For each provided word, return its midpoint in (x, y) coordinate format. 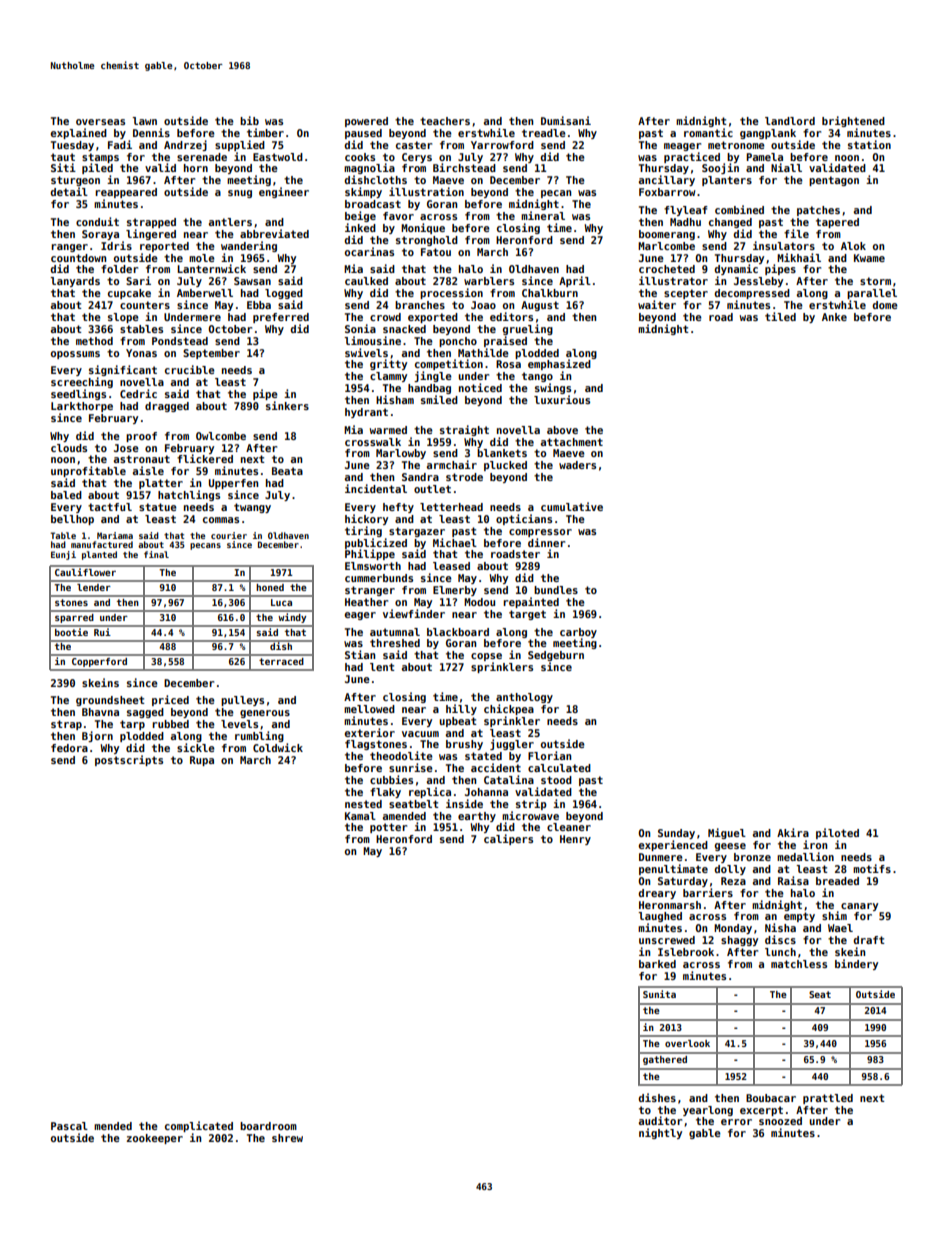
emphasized (559, 364)
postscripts (129, 760)
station (869, 144)
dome (885, 305)
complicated (199, 1126)
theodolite (401, 755)
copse (486, 657)
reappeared (126, 193)
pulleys (242, 701)
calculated (559, 768)
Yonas (141, 353)
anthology (524, 698)
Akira (793, 832)
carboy (578, 633)
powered (366, 122)
